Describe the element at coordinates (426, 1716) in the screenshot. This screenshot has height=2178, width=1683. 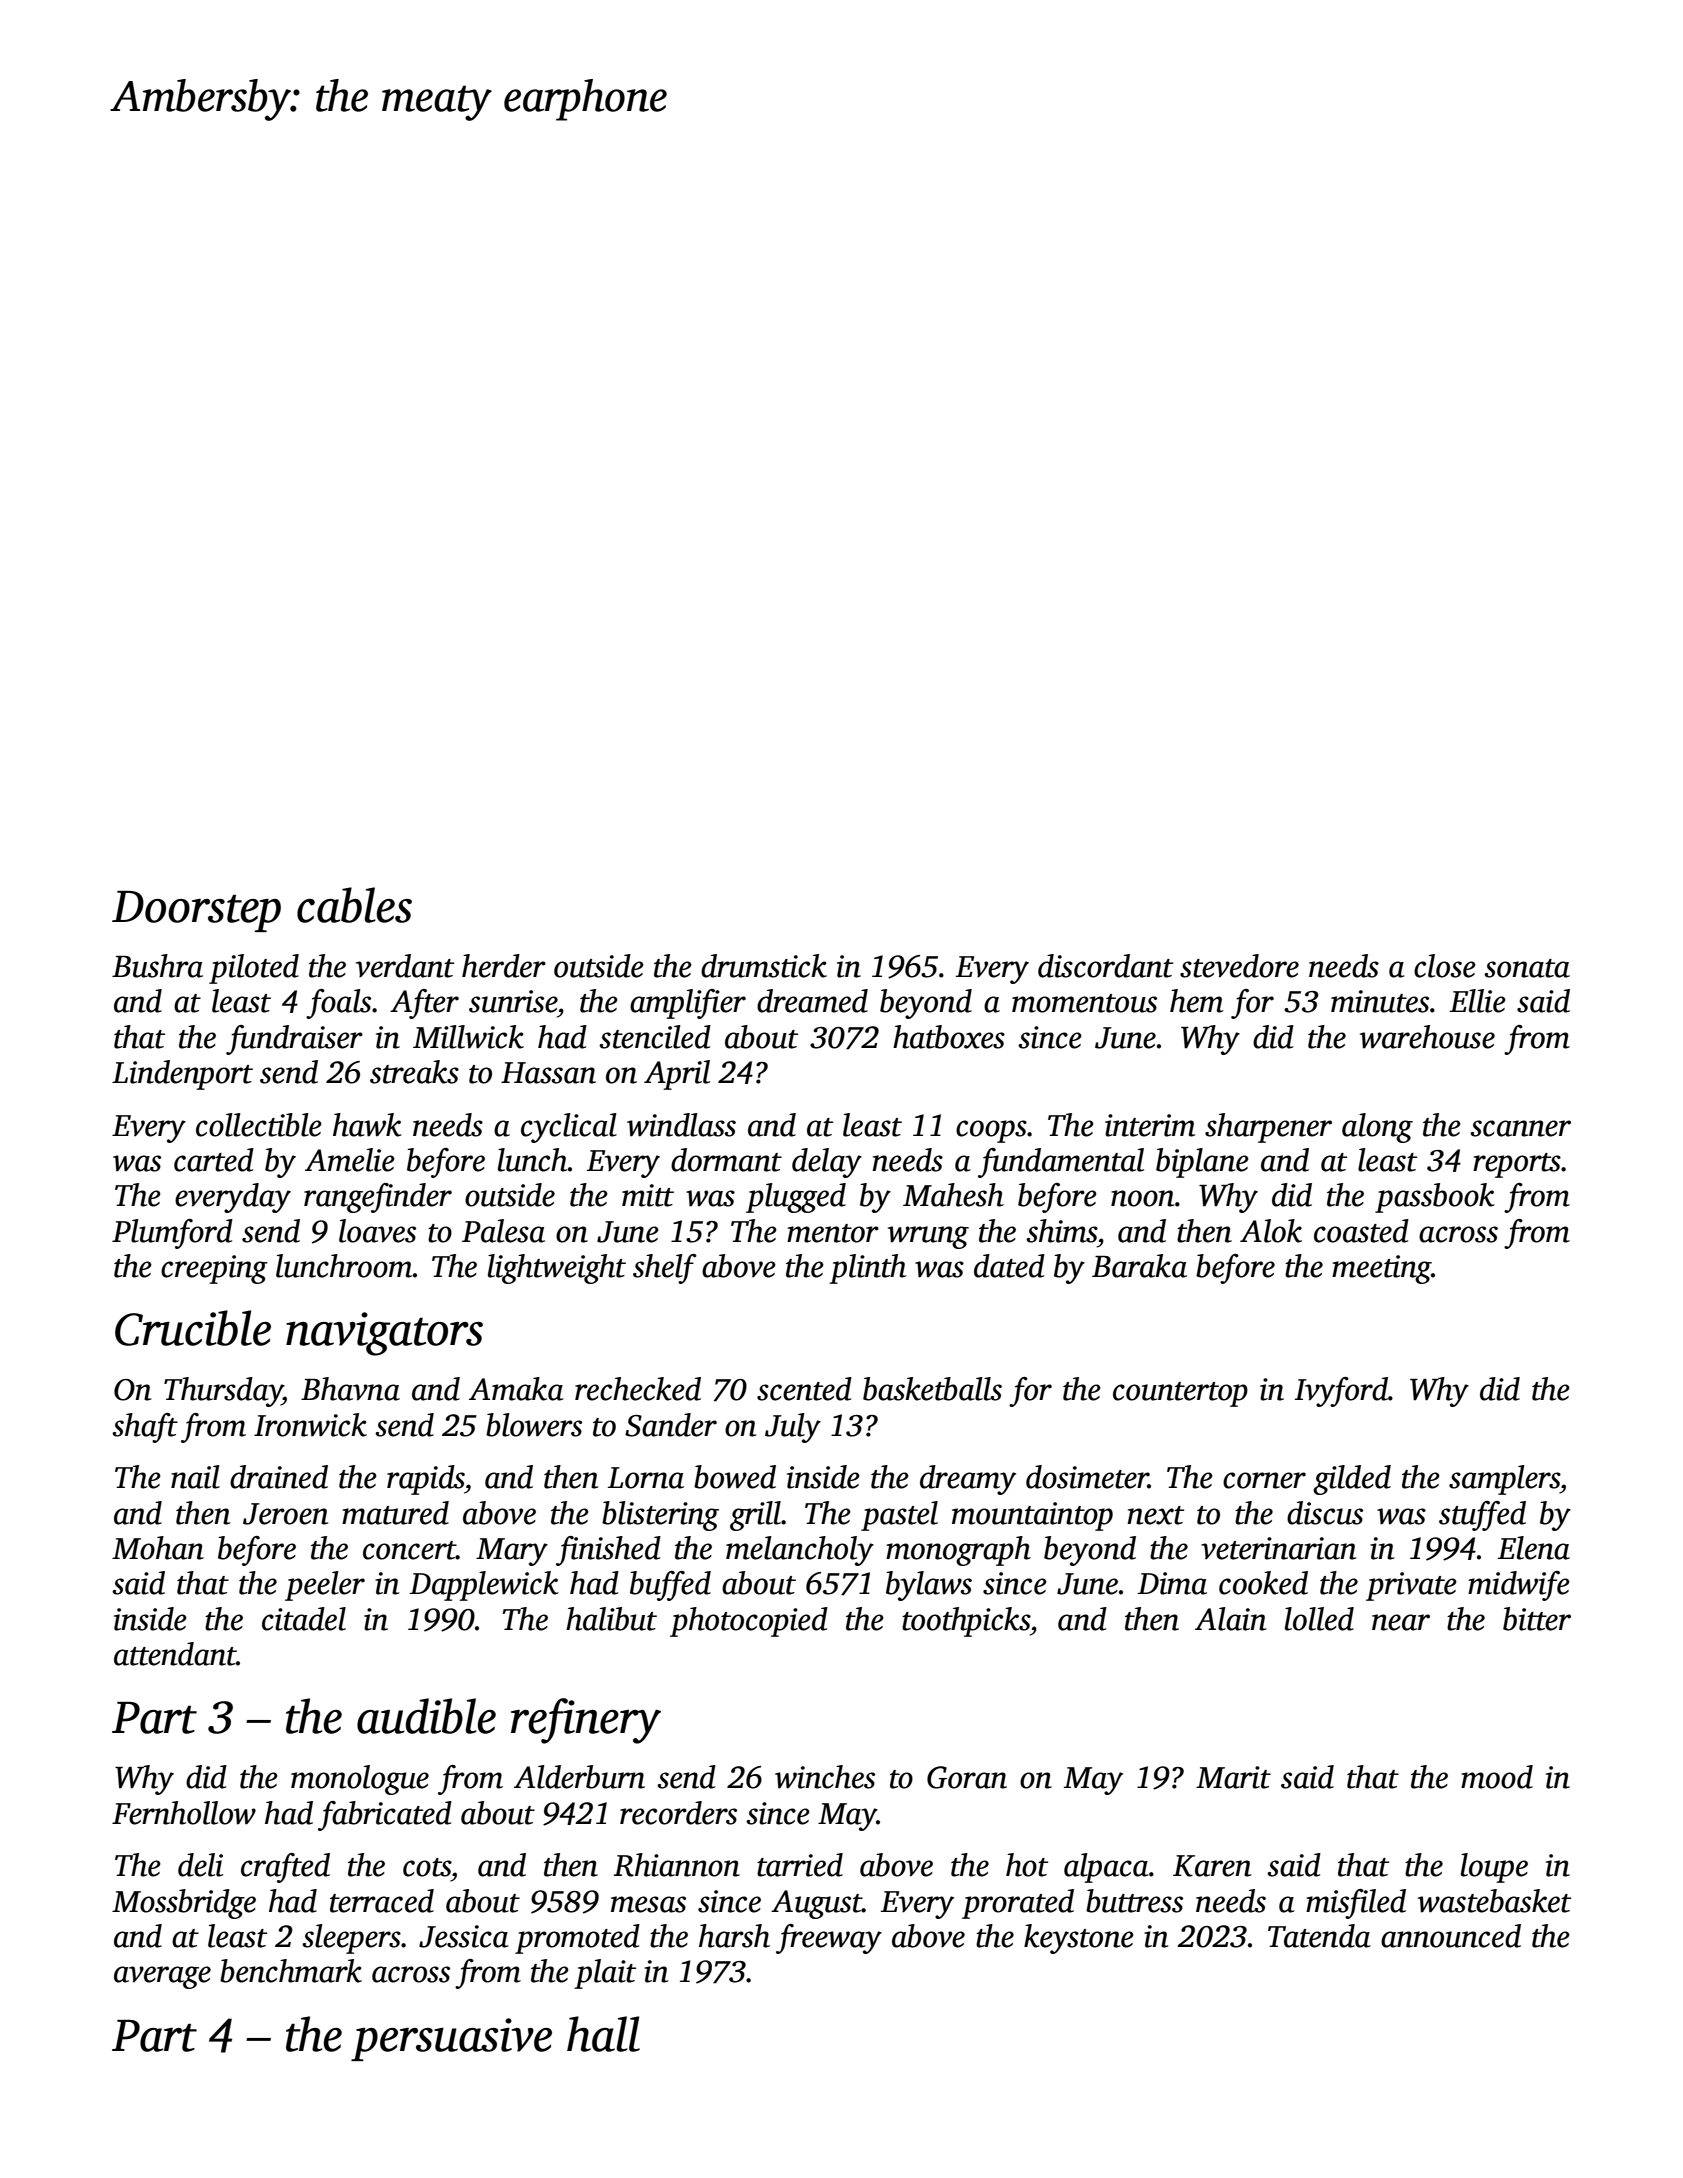
I see `audible` at that location.
